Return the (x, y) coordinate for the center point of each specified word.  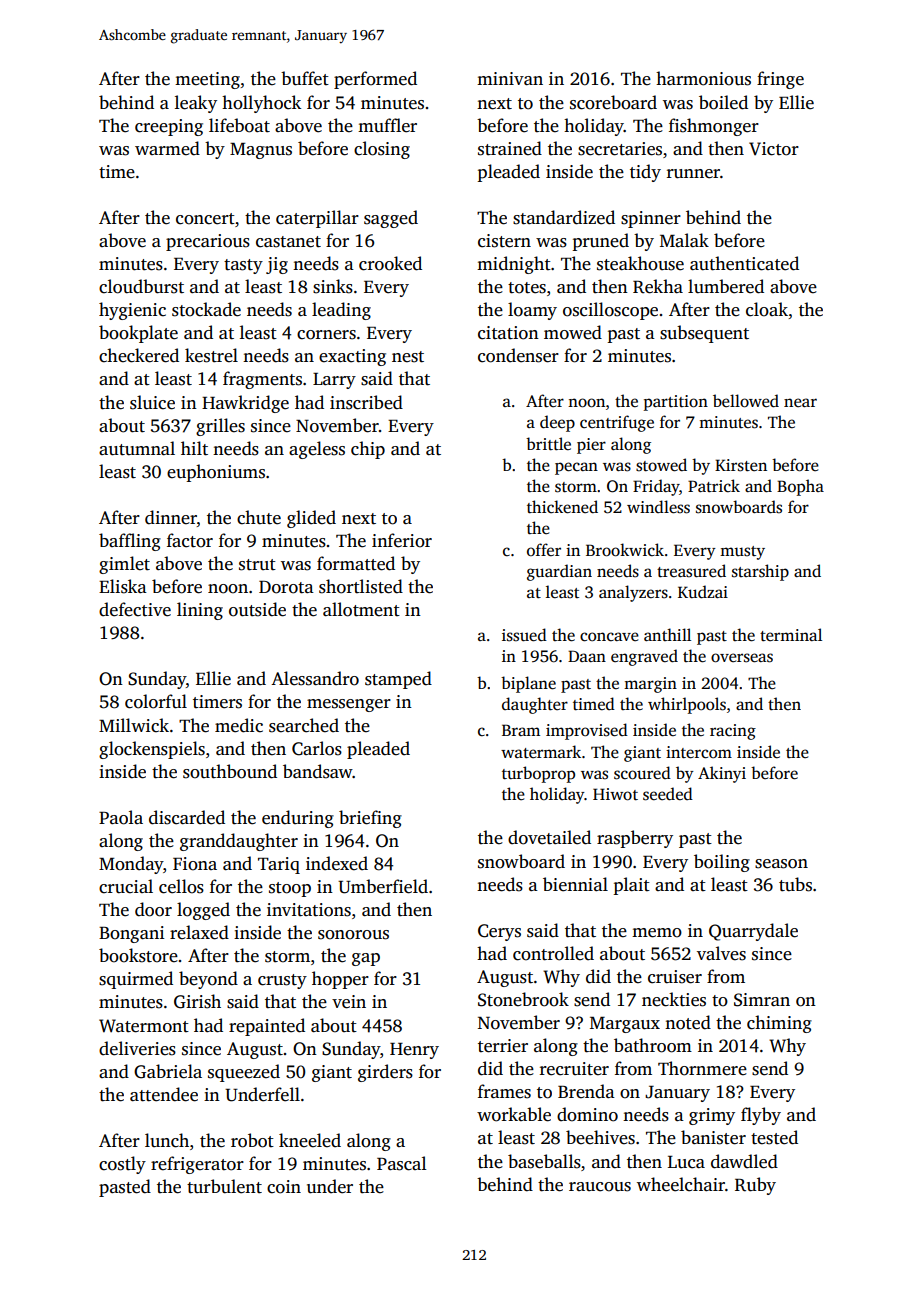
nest (408, 357)
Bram (521, 730)
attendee (164, 1094)
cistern (504, 241)
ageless (317, 450)
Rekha (658, 286)
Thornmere (702, 1068)
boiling (722, 863)
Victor (774, 149)
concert (205, 219)
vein (349, 1002)
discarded (187, 817)
